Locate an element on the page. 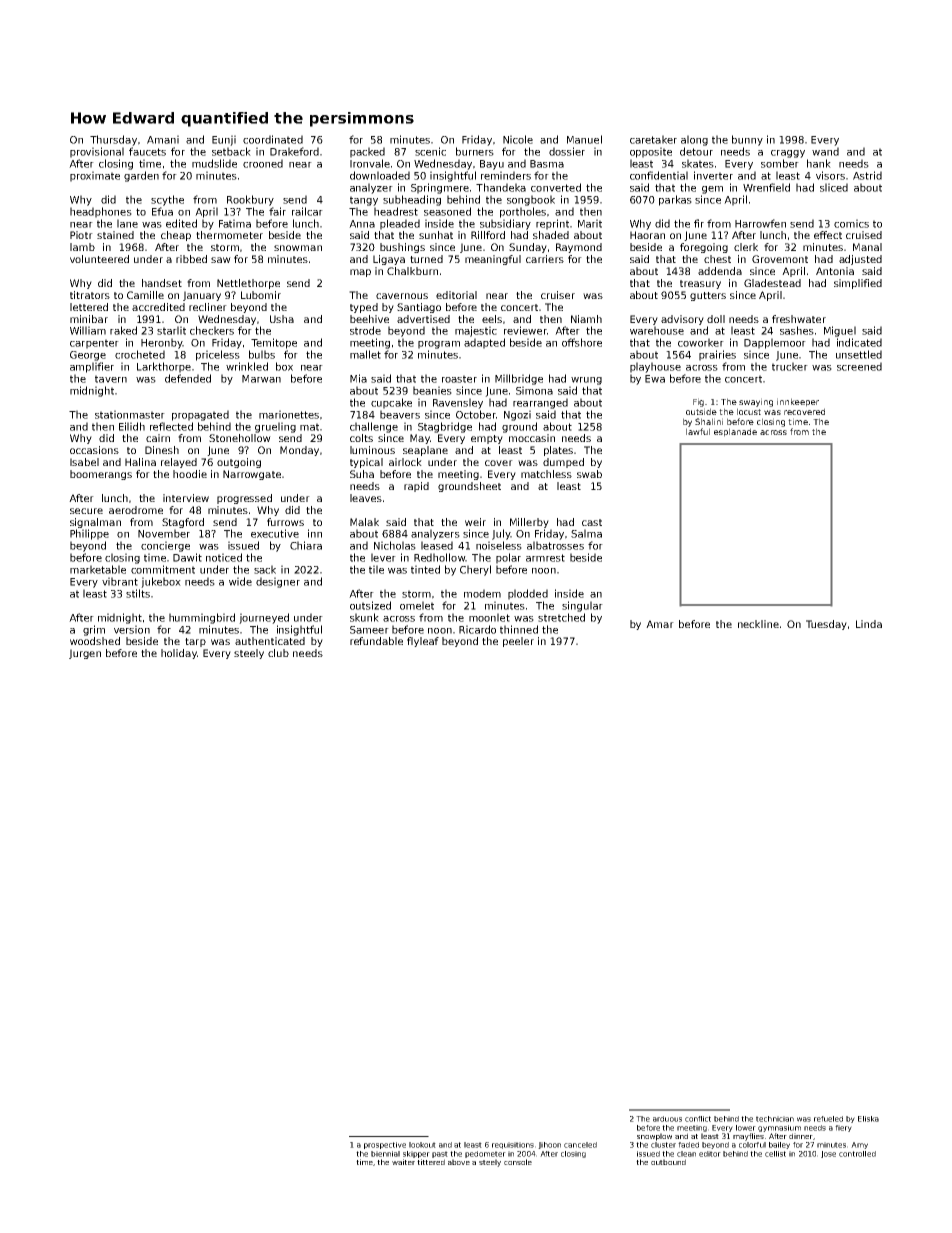  Rookbury is located at coordinates (250, 200).
